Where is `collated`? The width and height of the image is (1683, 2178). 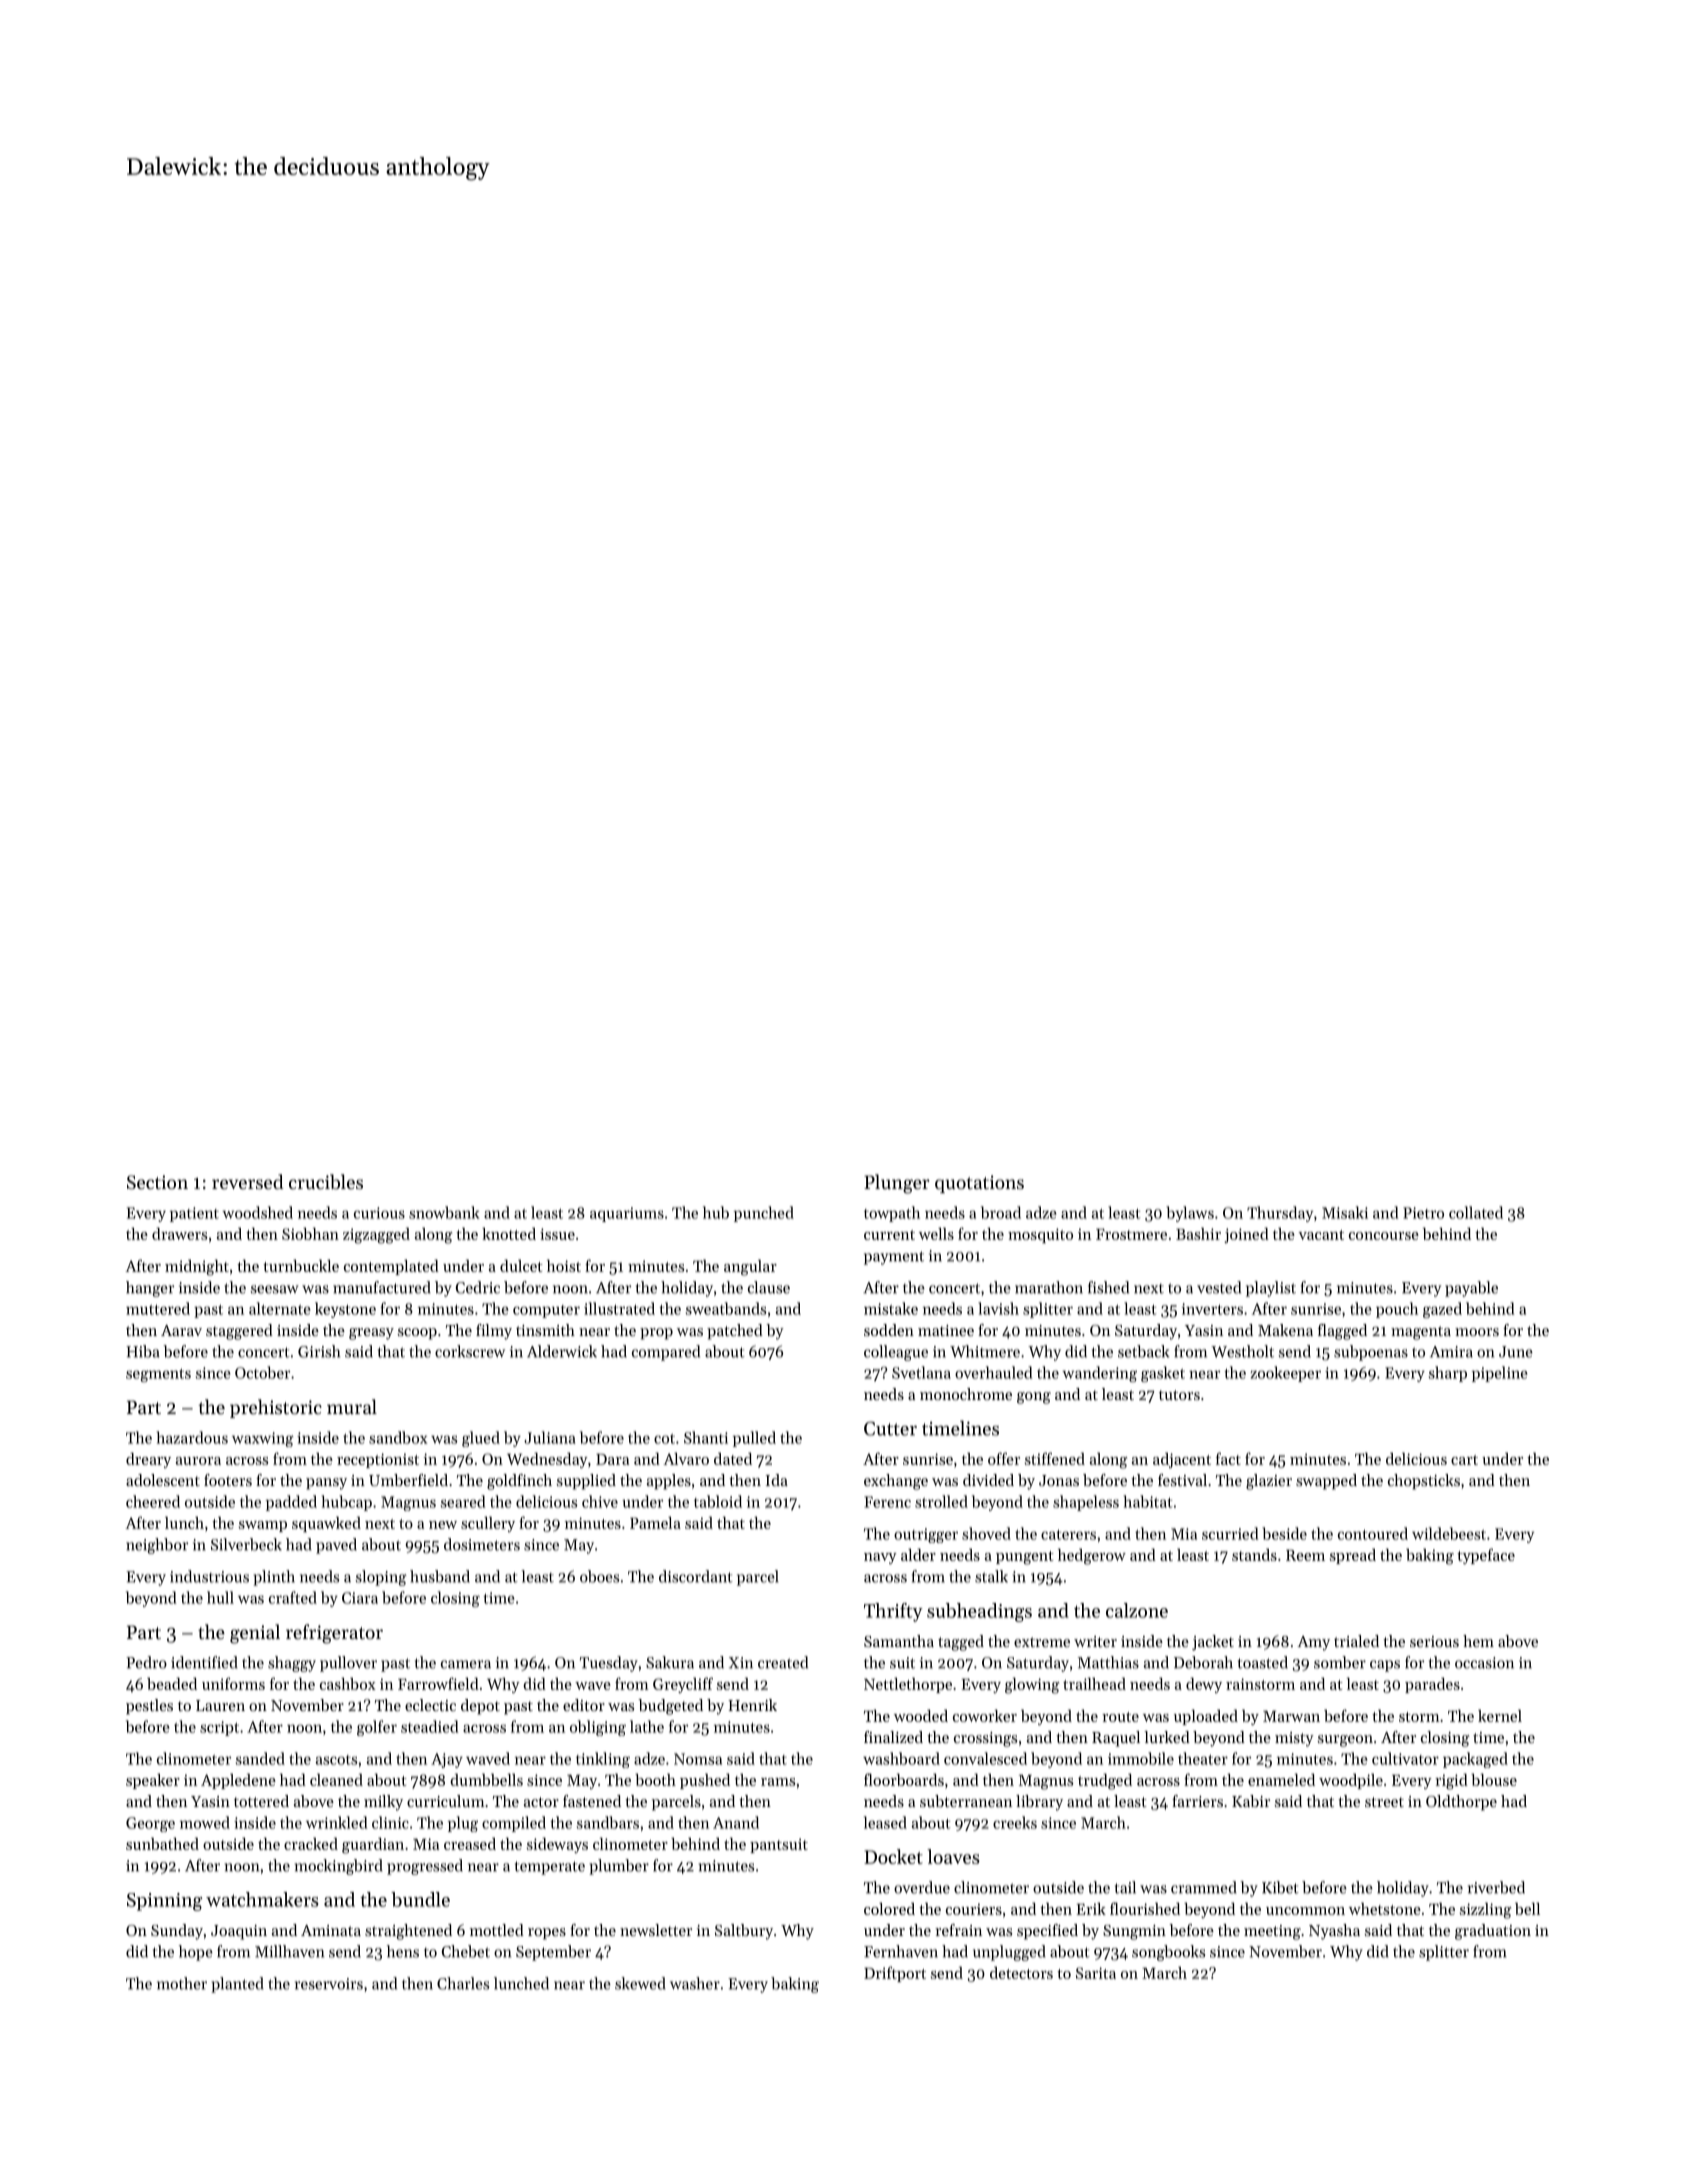 collated is located at coordinates (1476, 1212).
